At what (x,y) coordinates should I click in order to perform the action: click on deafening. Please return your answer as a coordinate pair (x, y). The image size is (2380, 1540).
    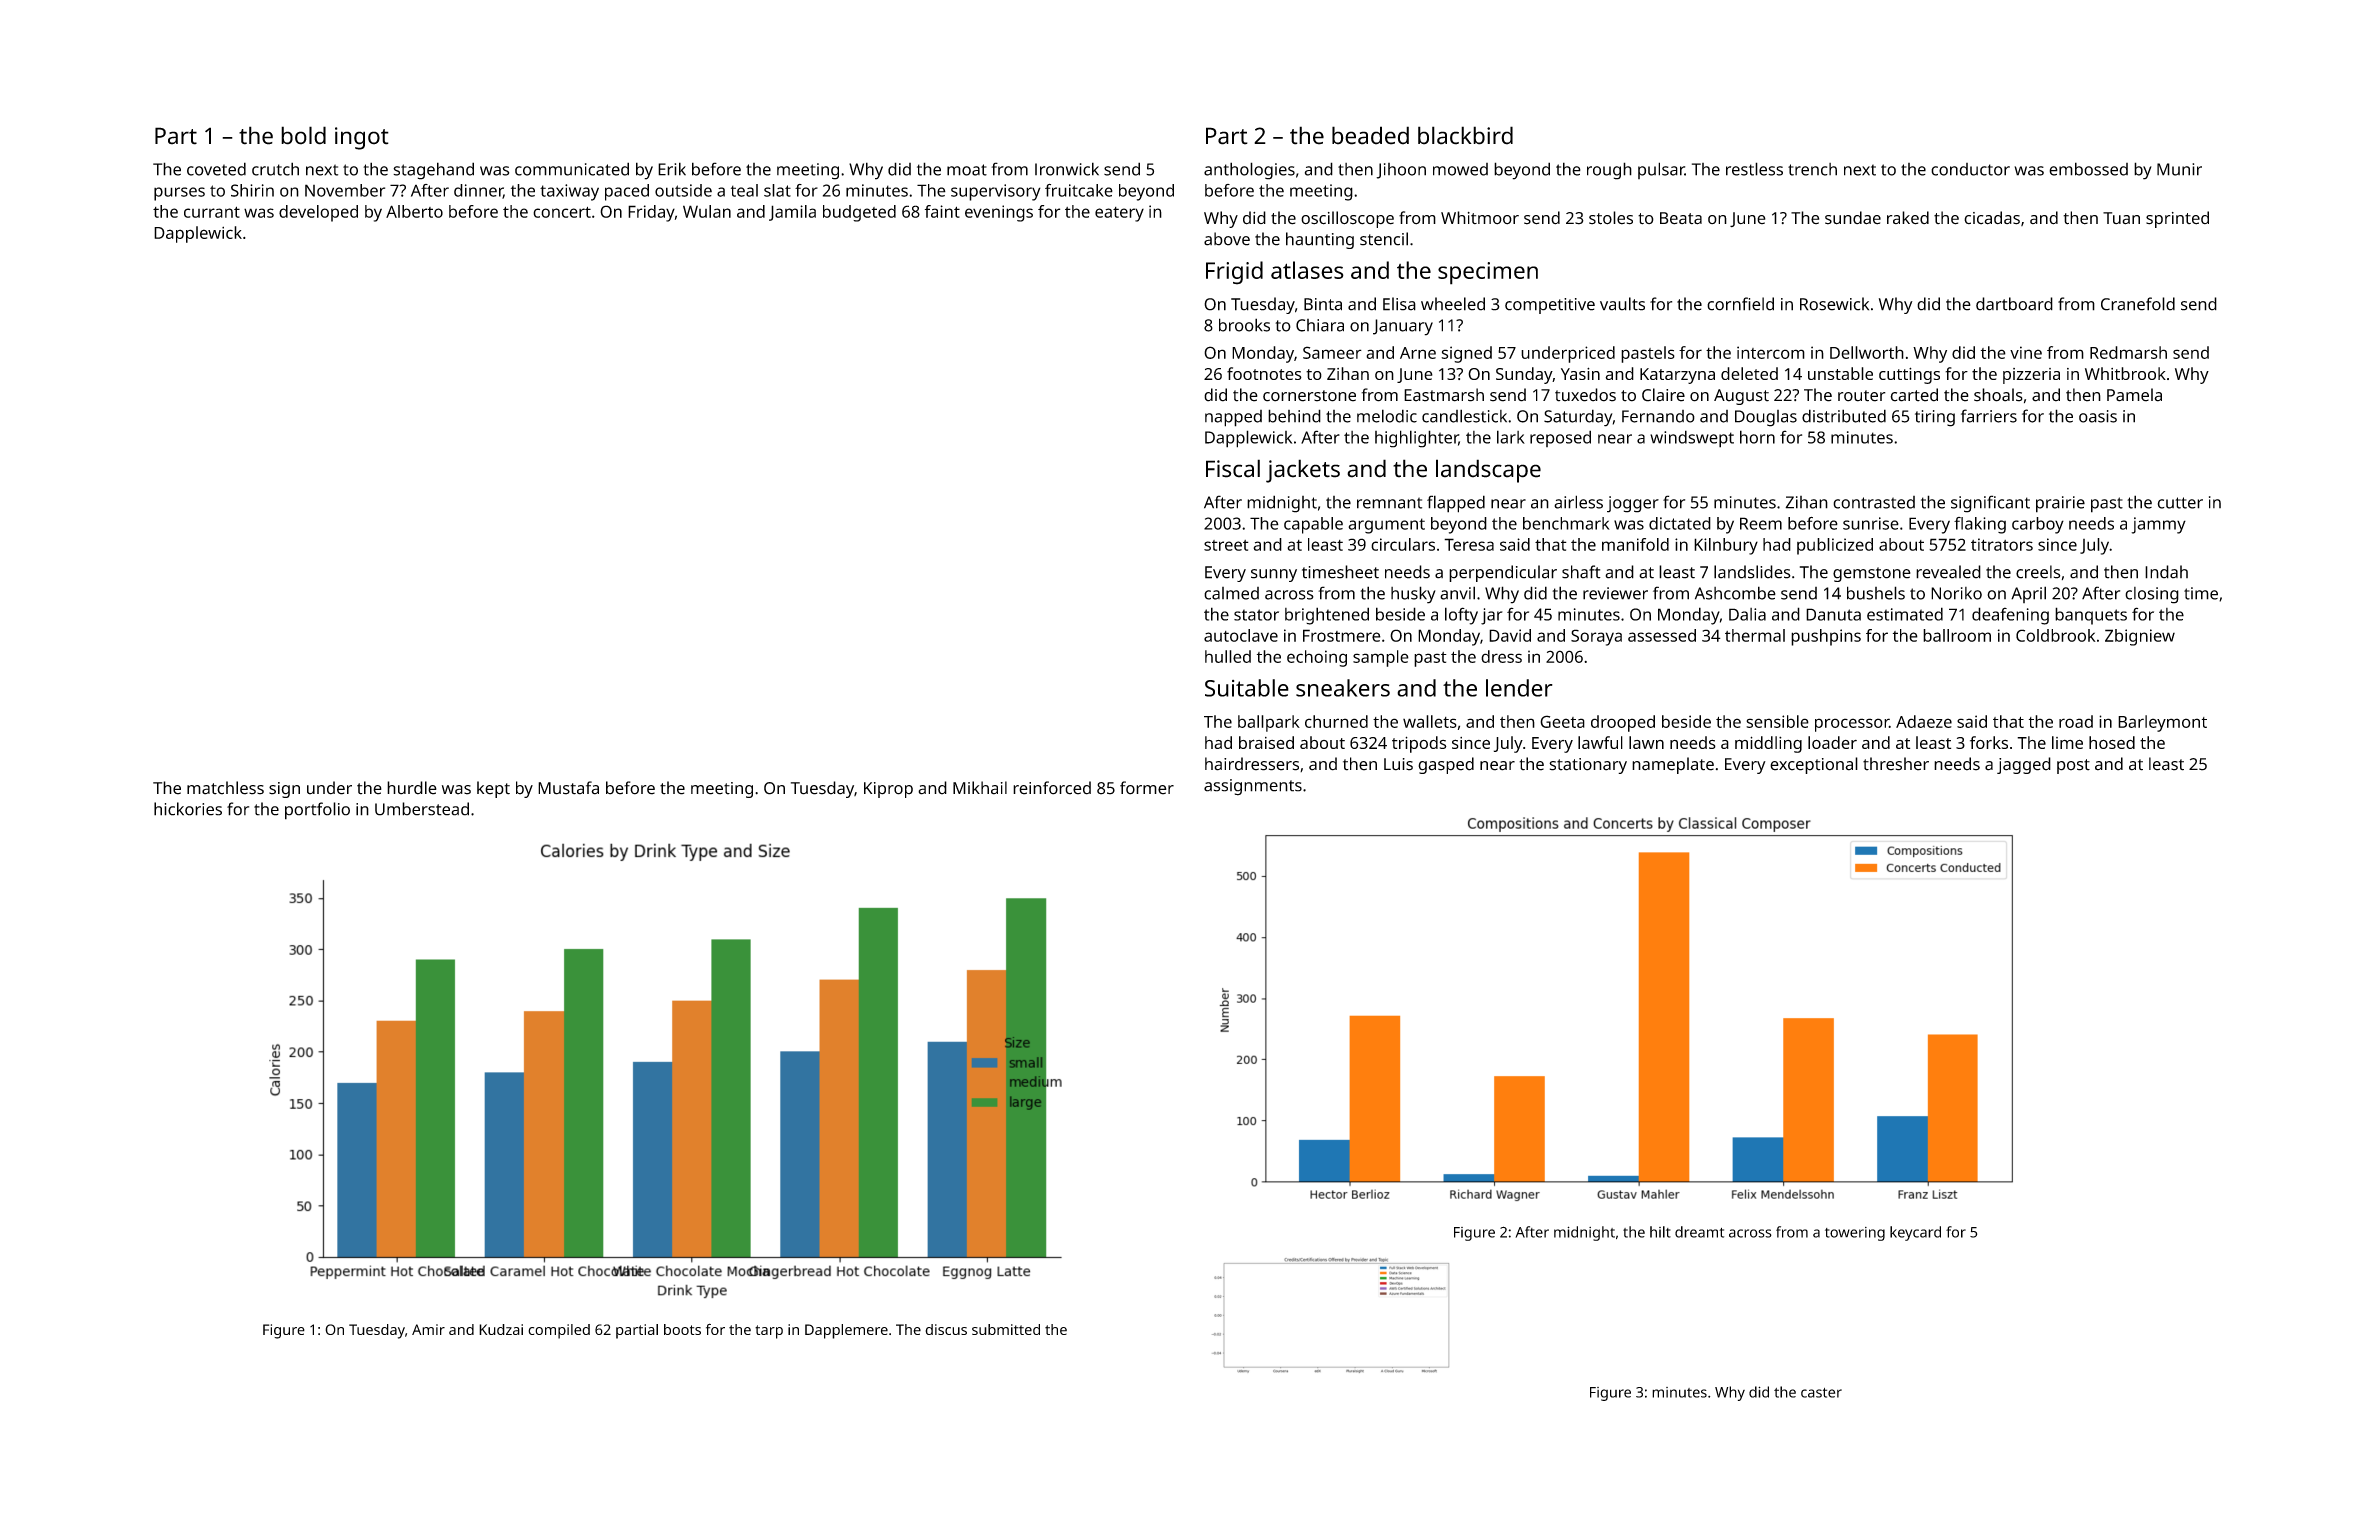
    Looking at the image, I should click on (2010, 616).
